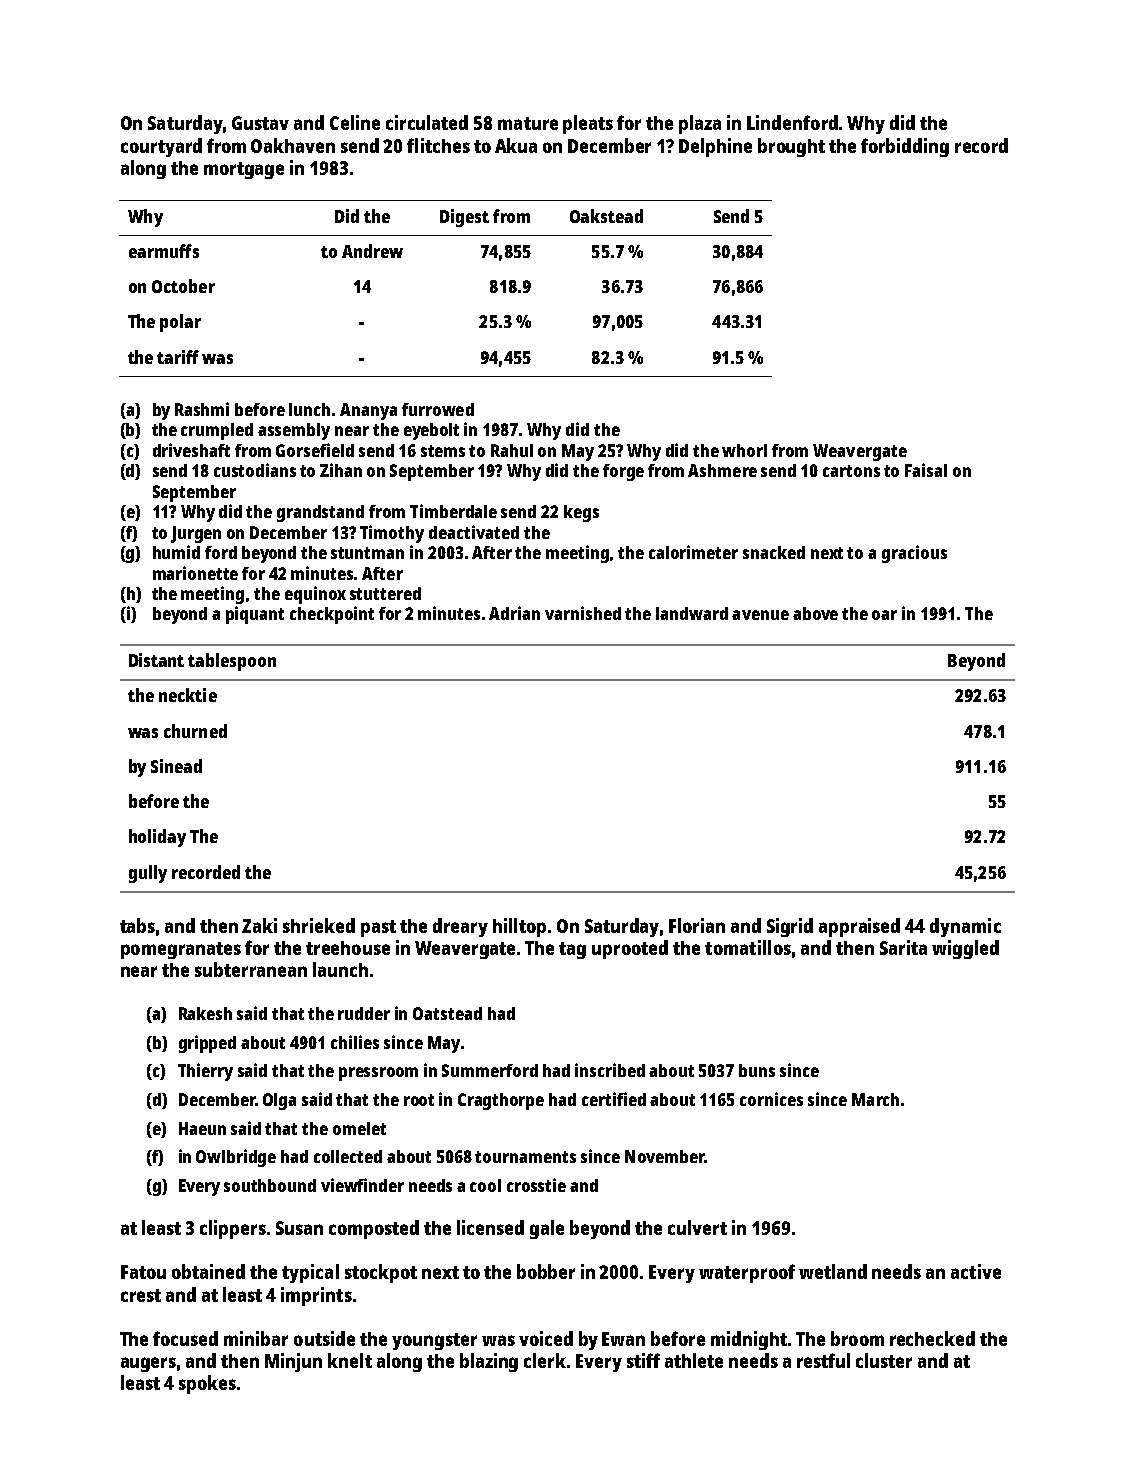 The image size is (1134, 1467). Describe the element at coordinates (790, 927) in the page. I see `Sigrid` at that location.
